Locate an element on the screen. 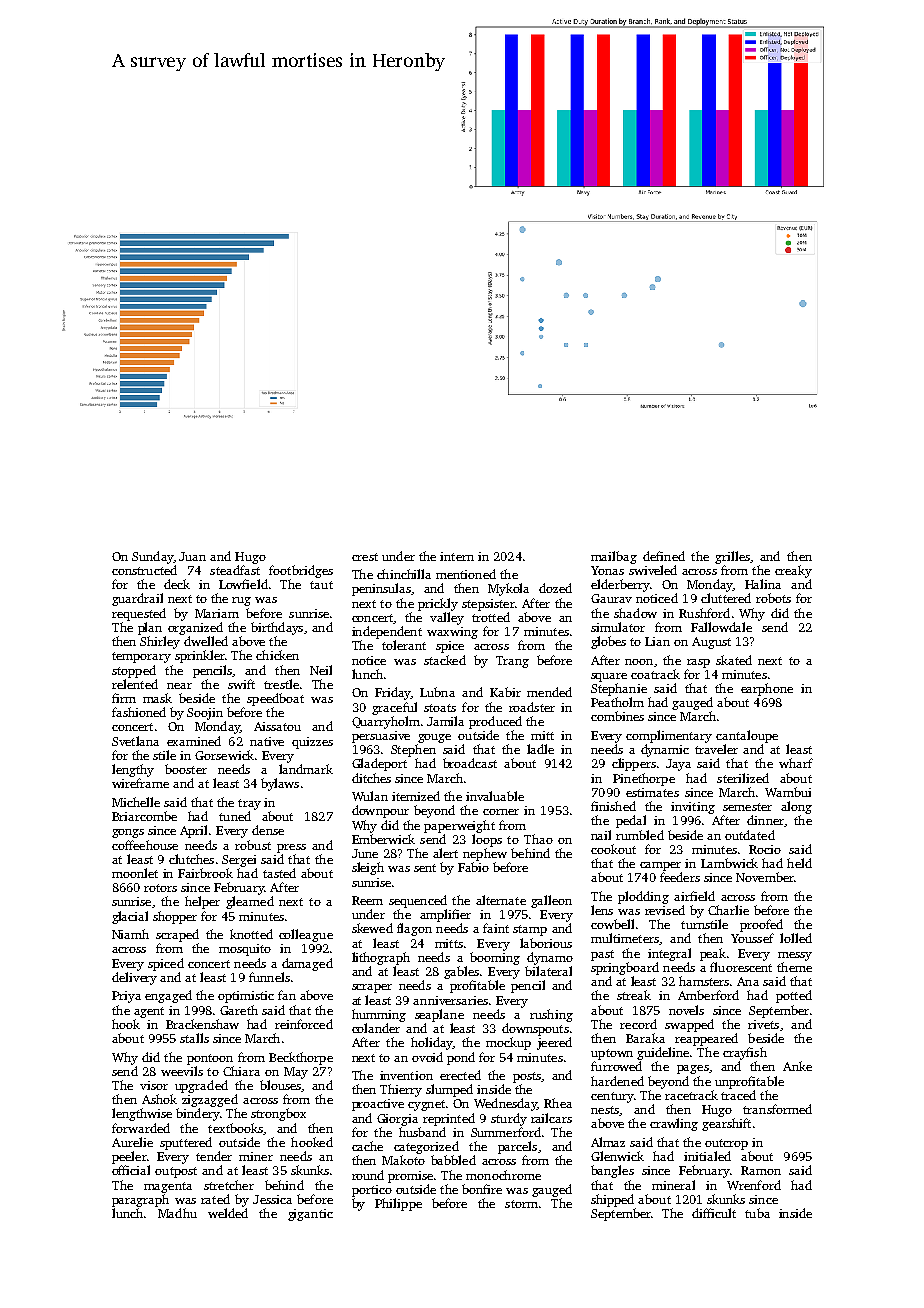 The height and width of the screenshot is (1308, 924). mailbag is located at coordinates (614, 557).
